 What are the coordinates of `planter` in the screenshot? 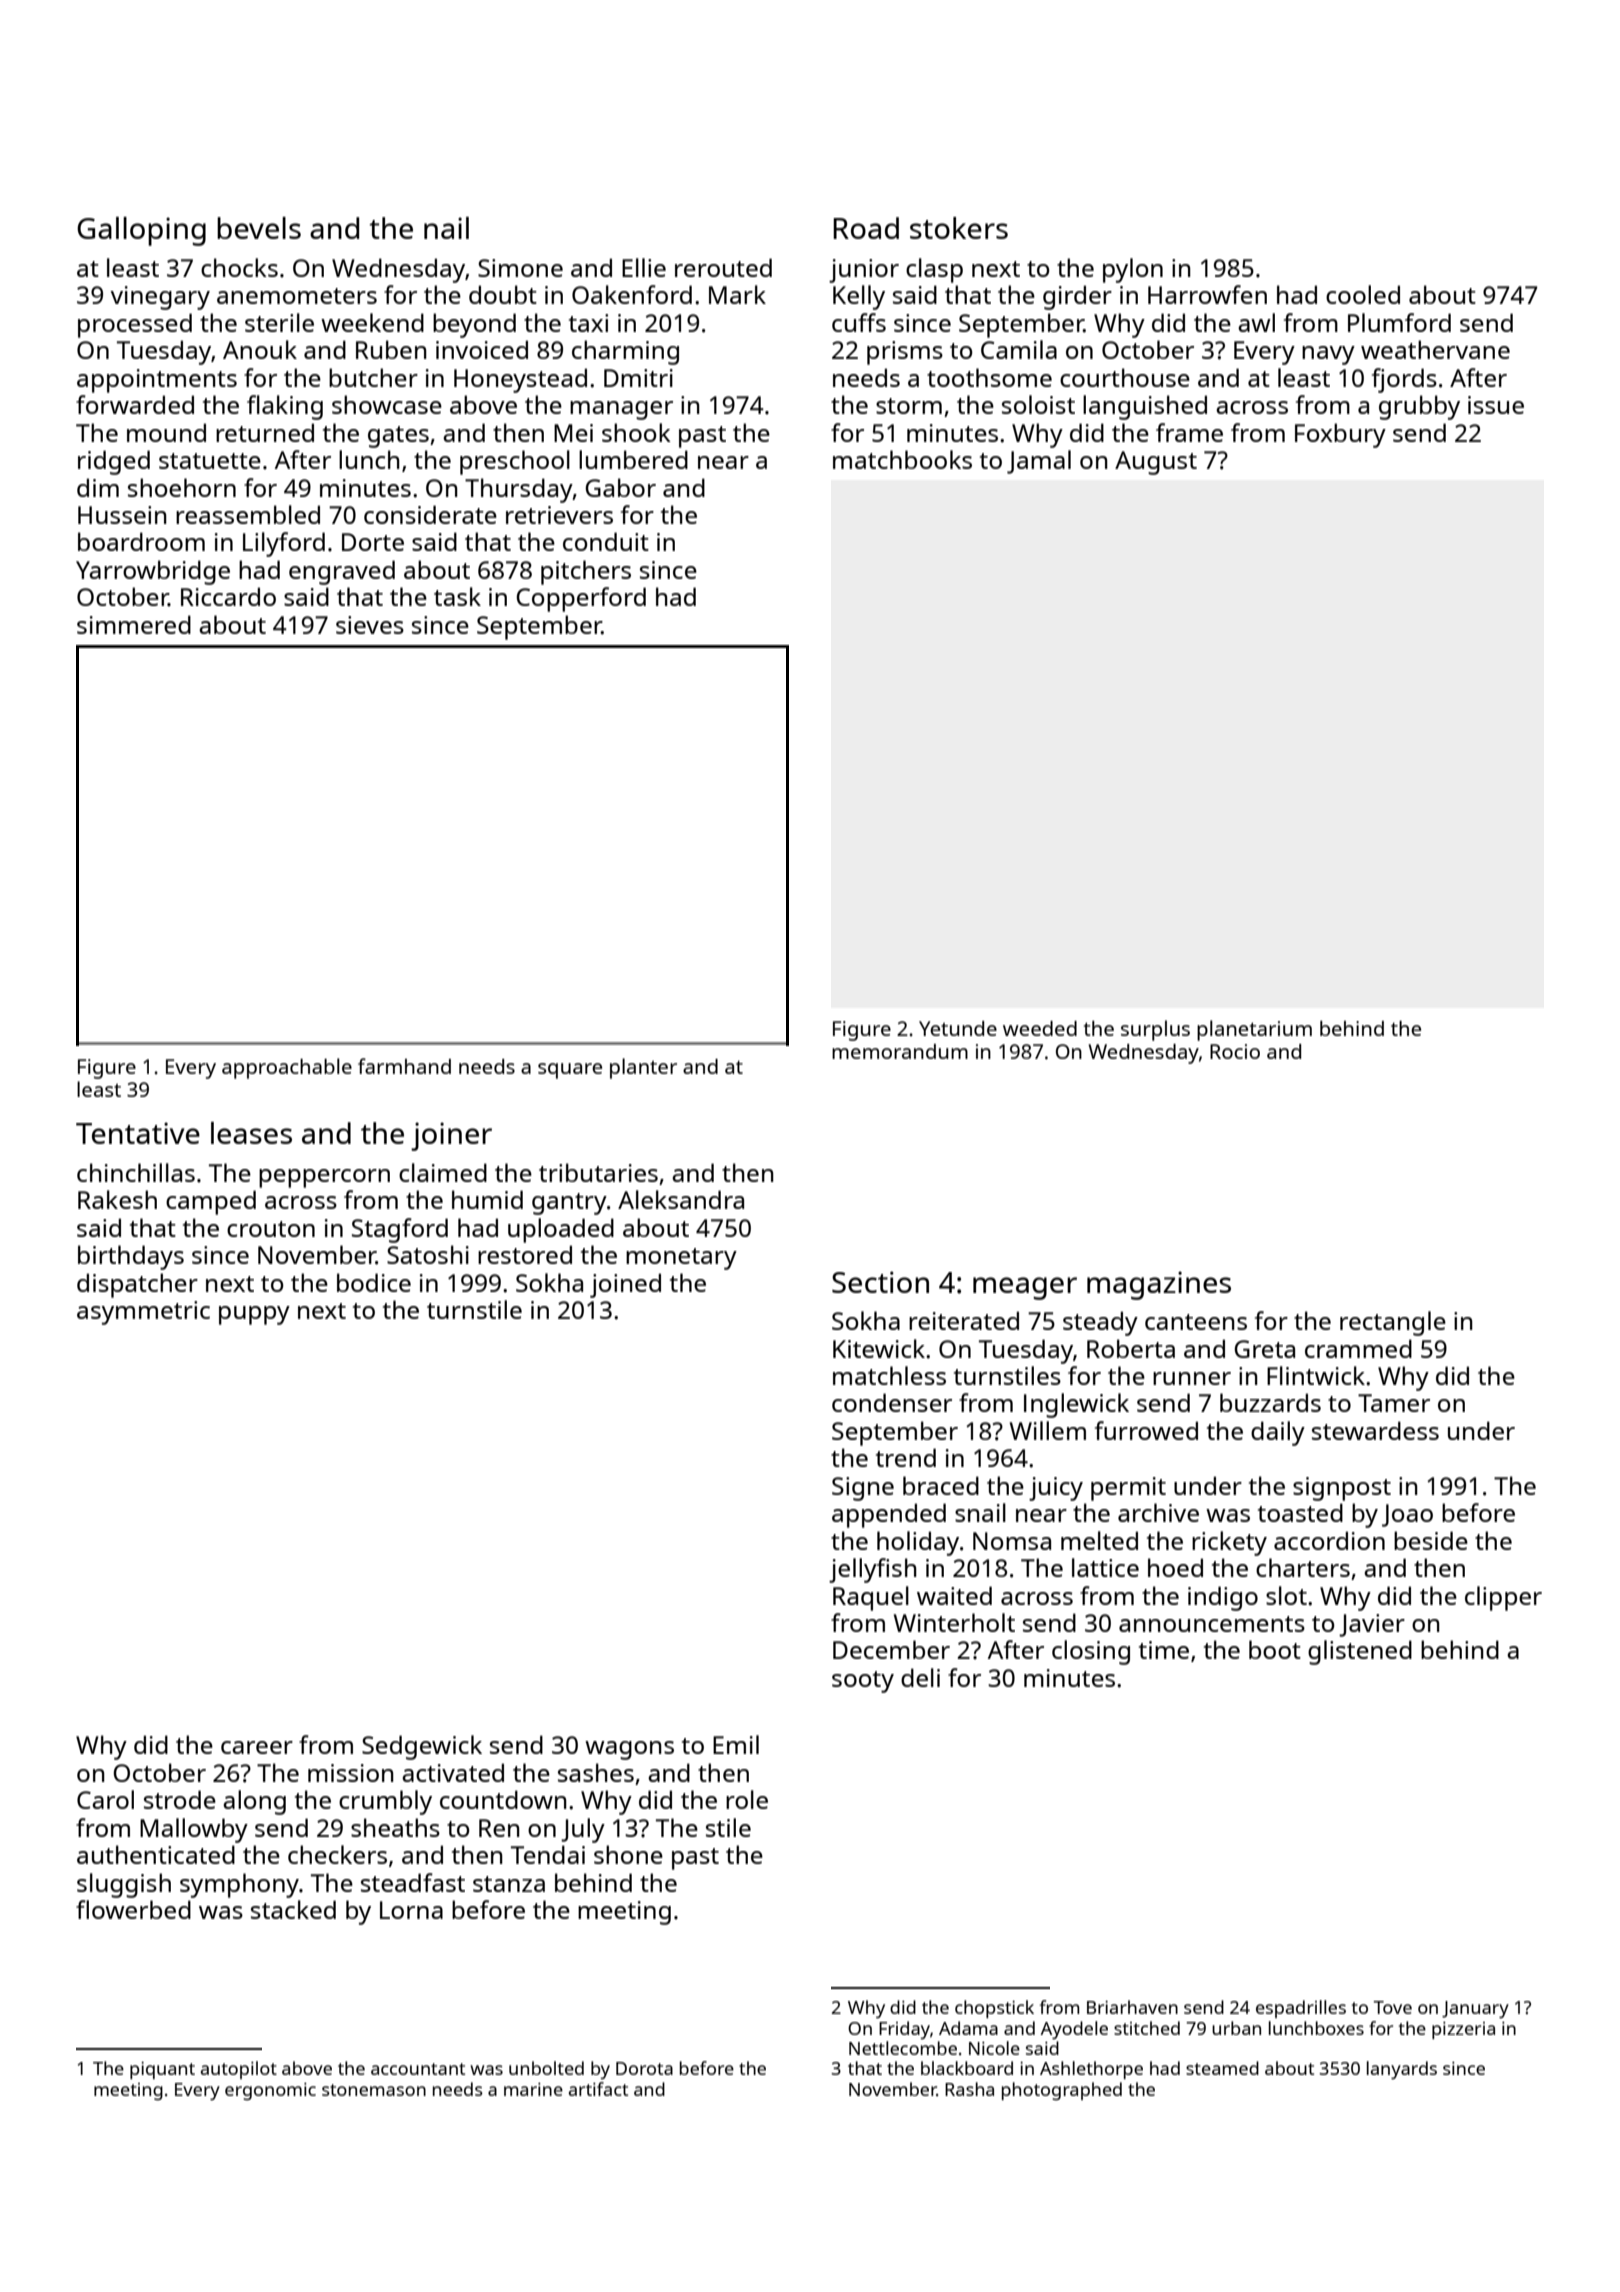 It's located at (643, 1068).
